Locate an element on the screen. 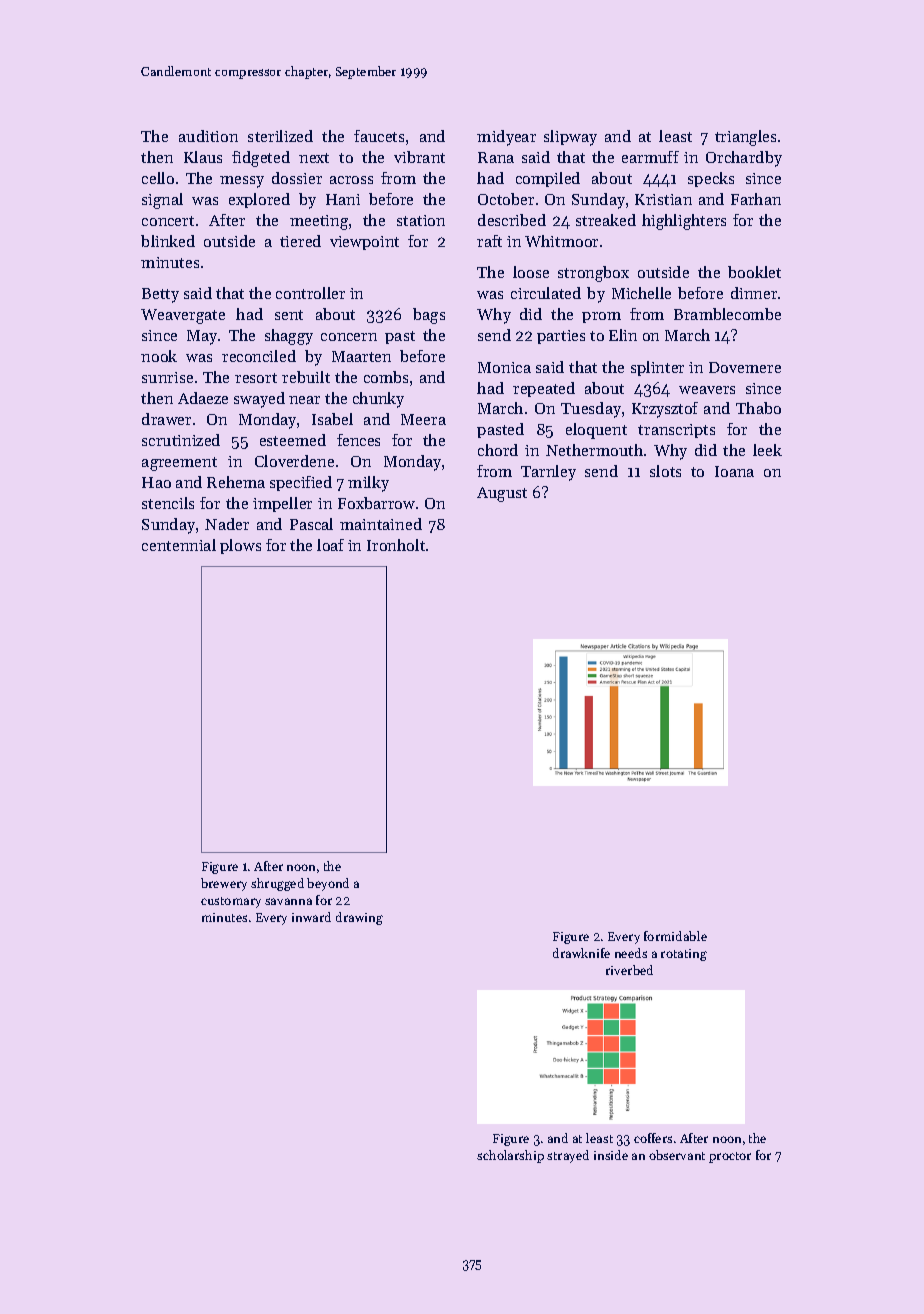  formidable is located at coordinates (675, 936).
